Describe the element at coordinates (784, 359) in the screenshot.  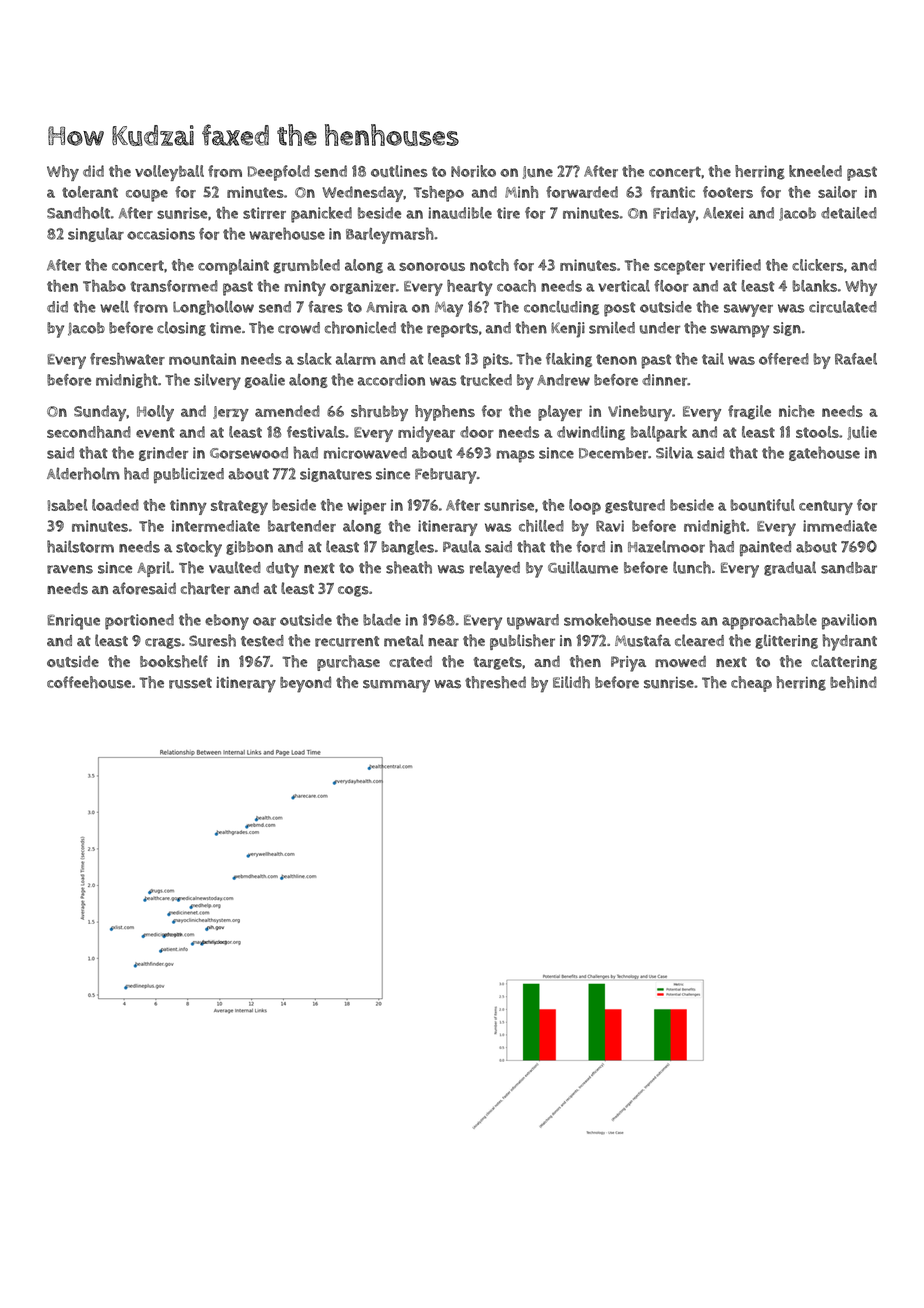
I see `offered` at that location.
